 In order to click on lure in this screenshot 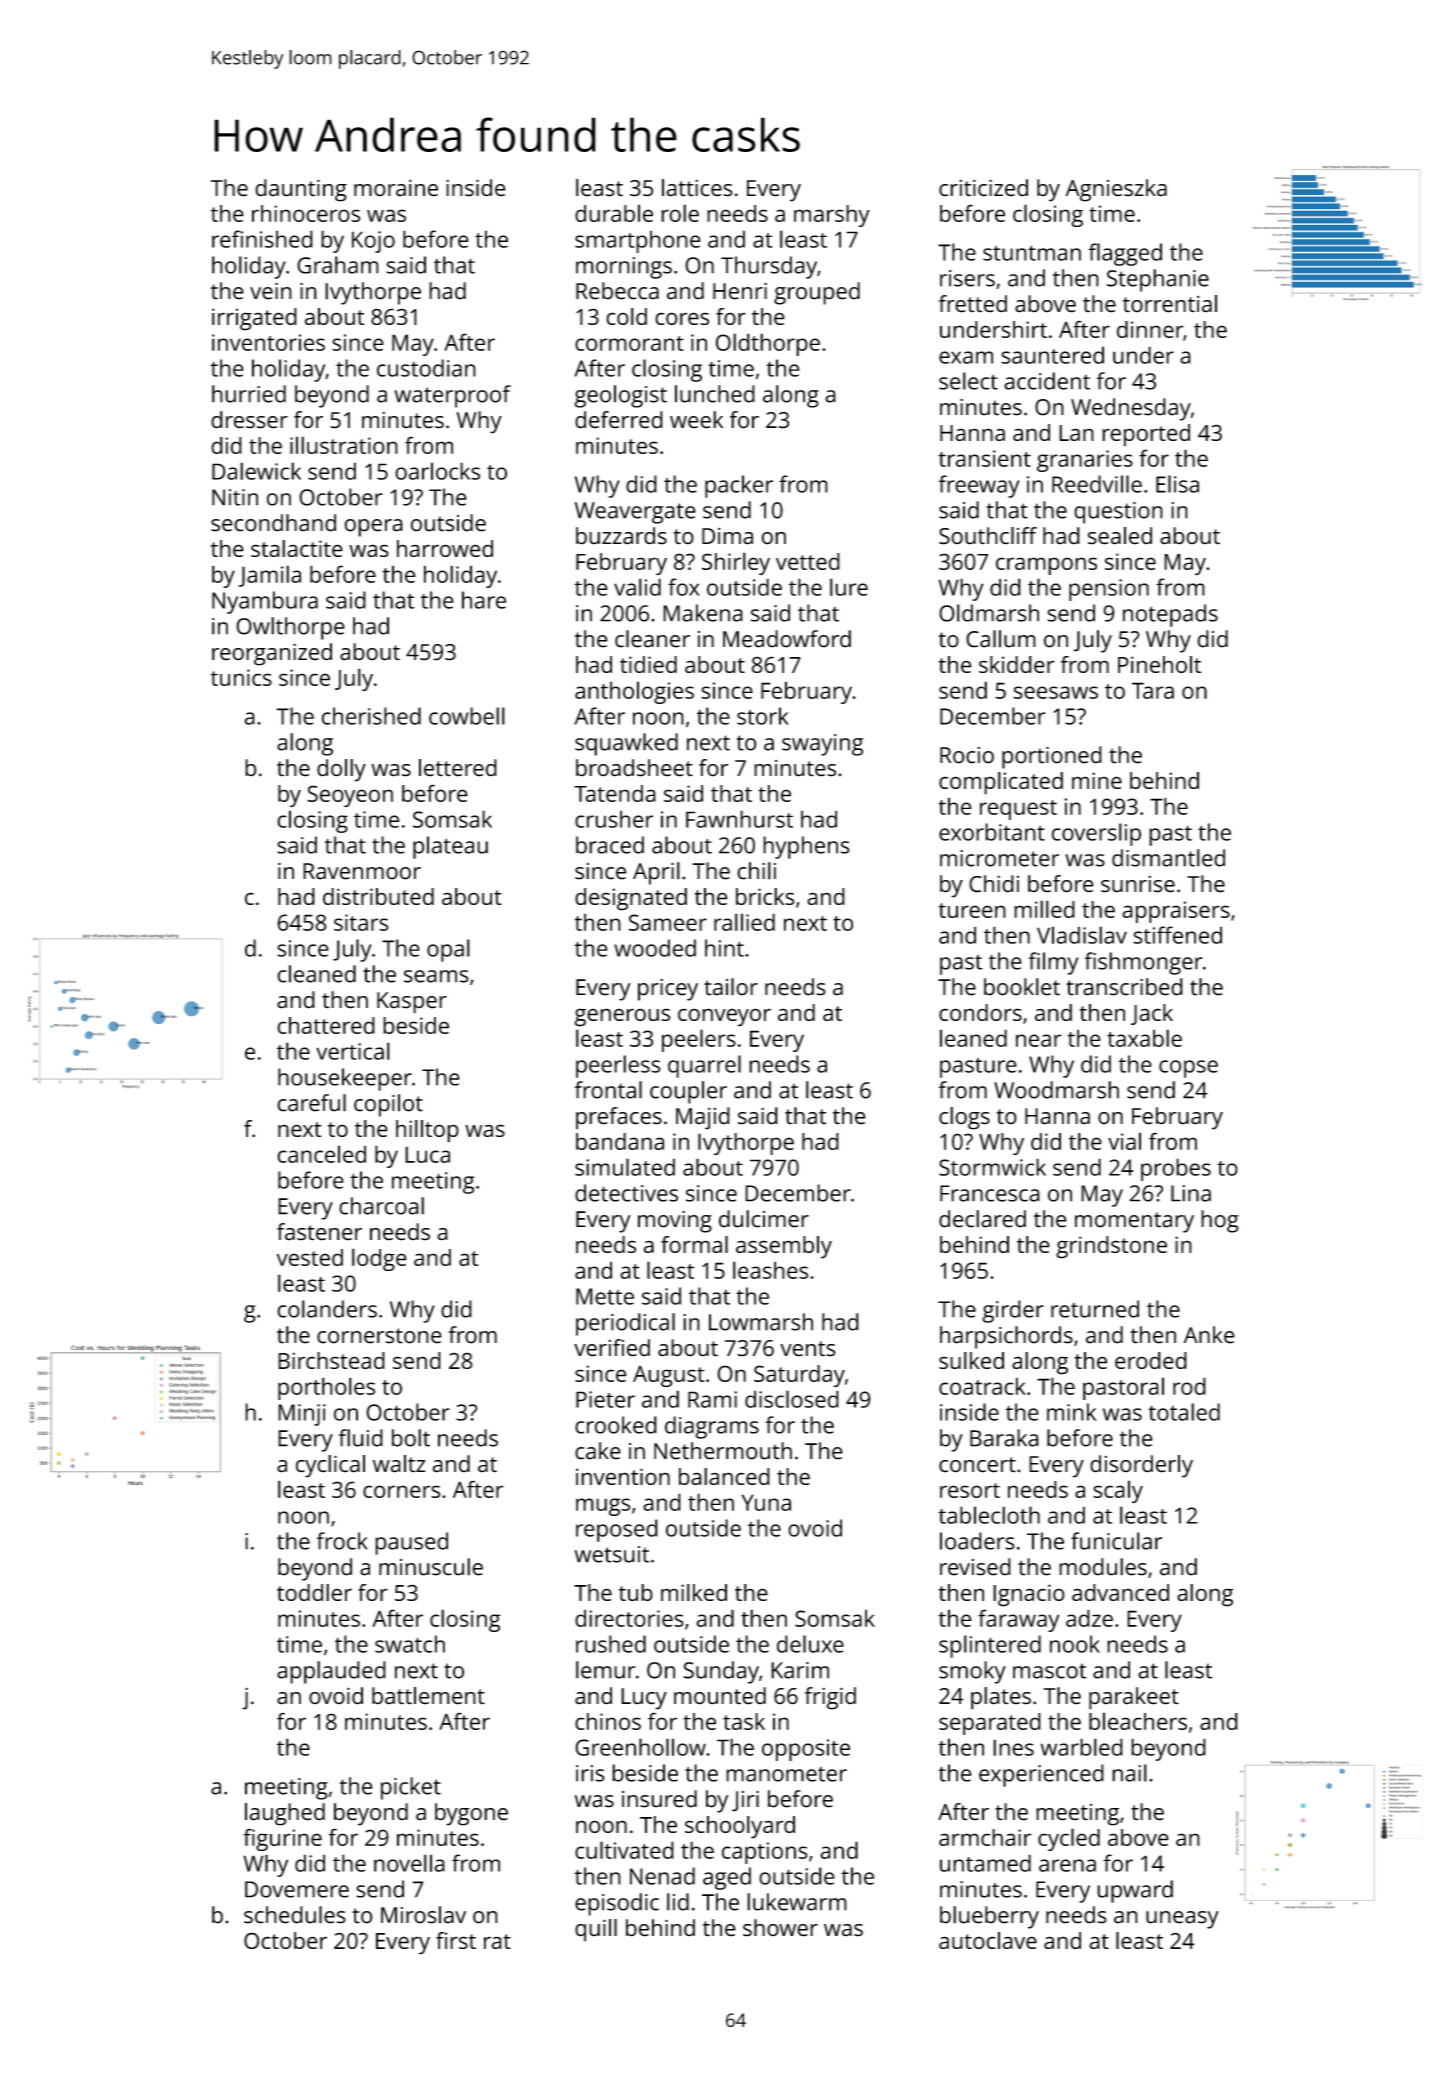, I will do `click(849, 587)`.
